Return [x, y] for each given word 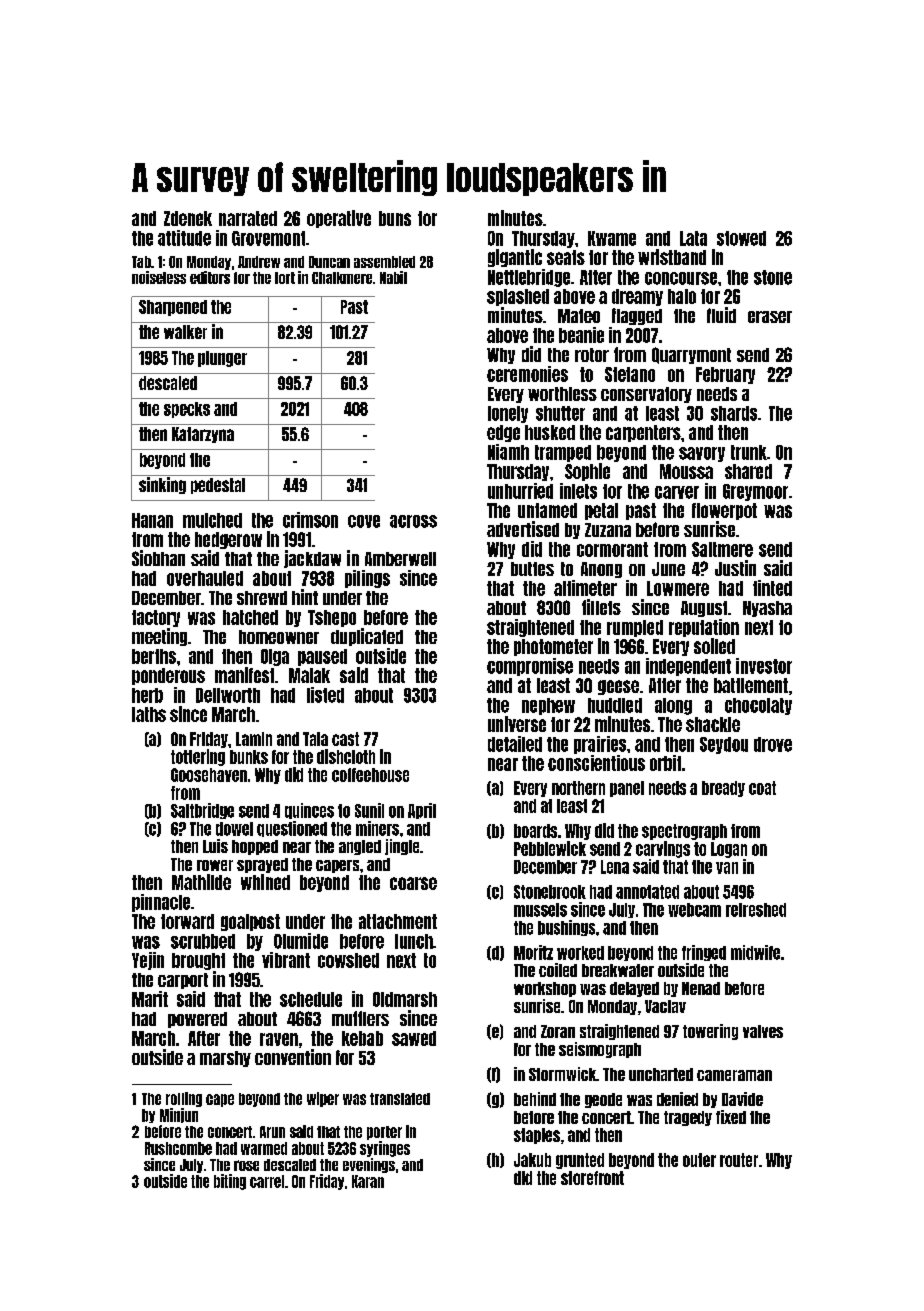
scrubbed [203, 941]
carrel [267, 1181]
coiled [558, 970]
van [727, 868]
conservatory [646, 395]
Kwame [612, 238]
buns [395, 218]
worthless [562, 394]
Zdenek [188, 218]
